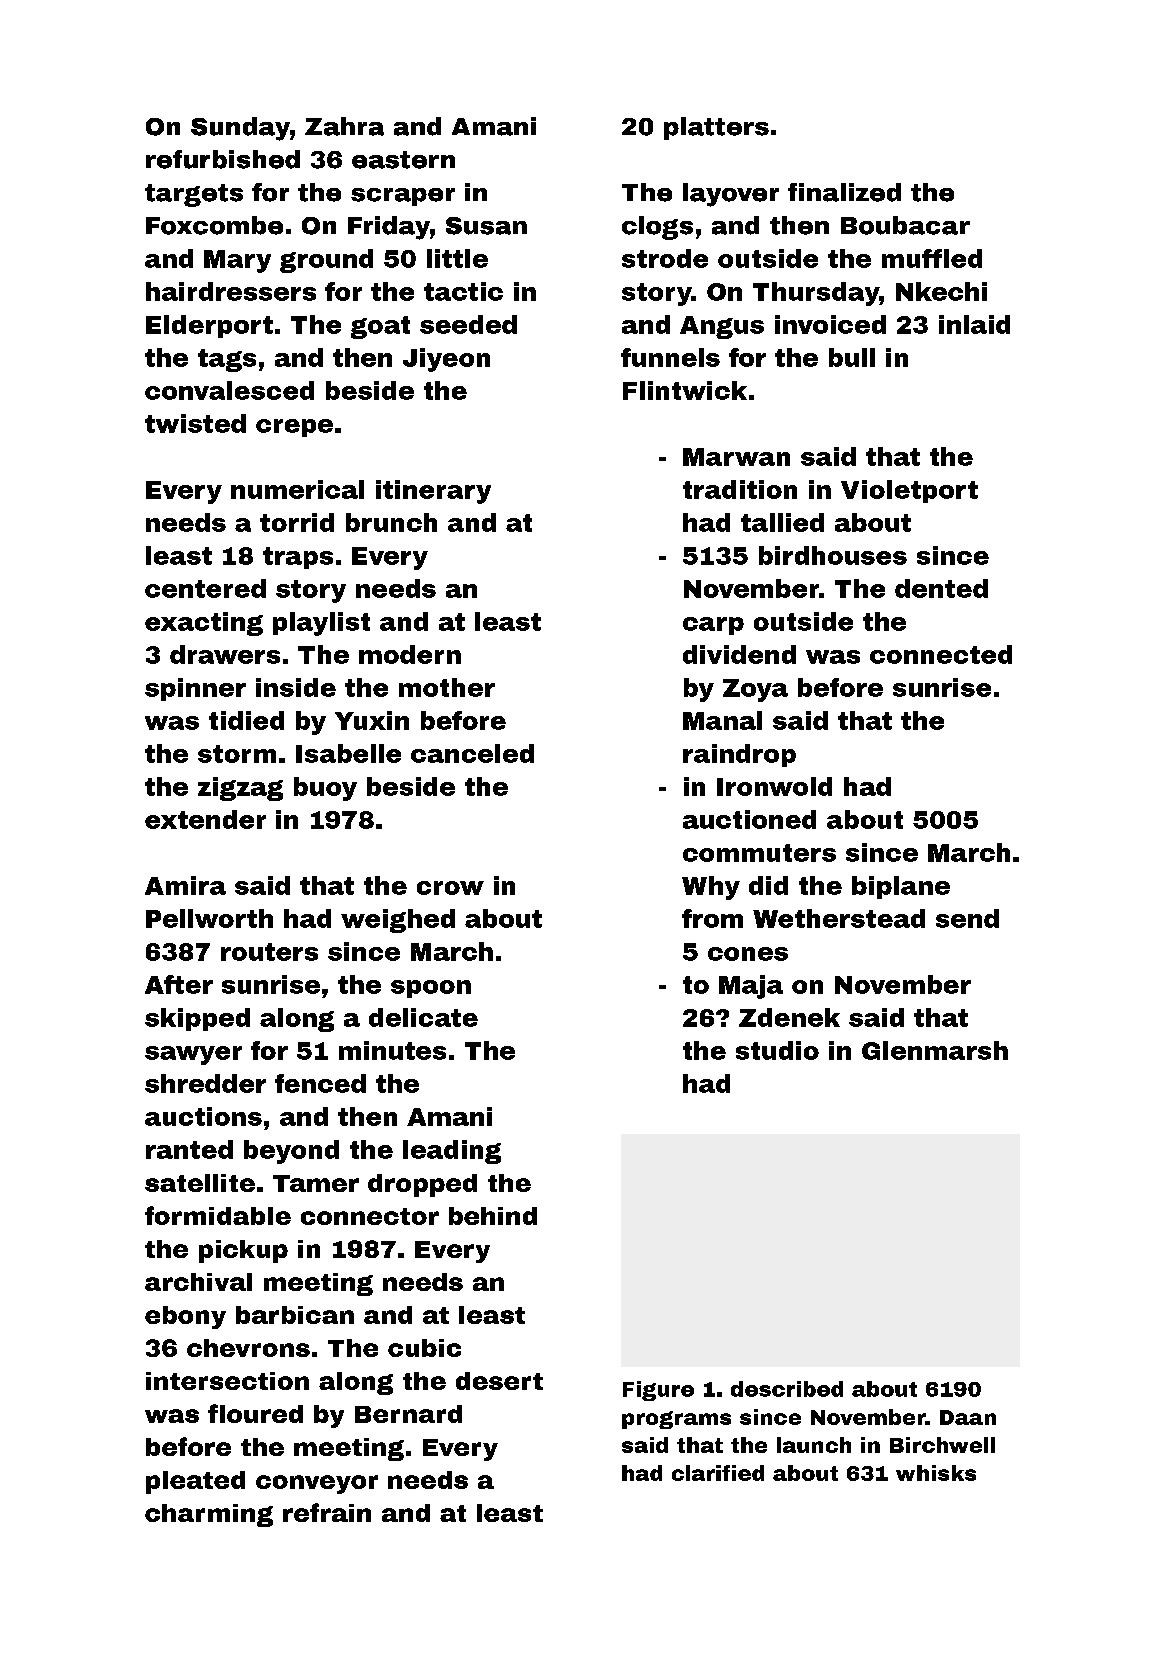 This screenshot has height=1654, width=1165. I want to click on spinner, so click(195, 689).
